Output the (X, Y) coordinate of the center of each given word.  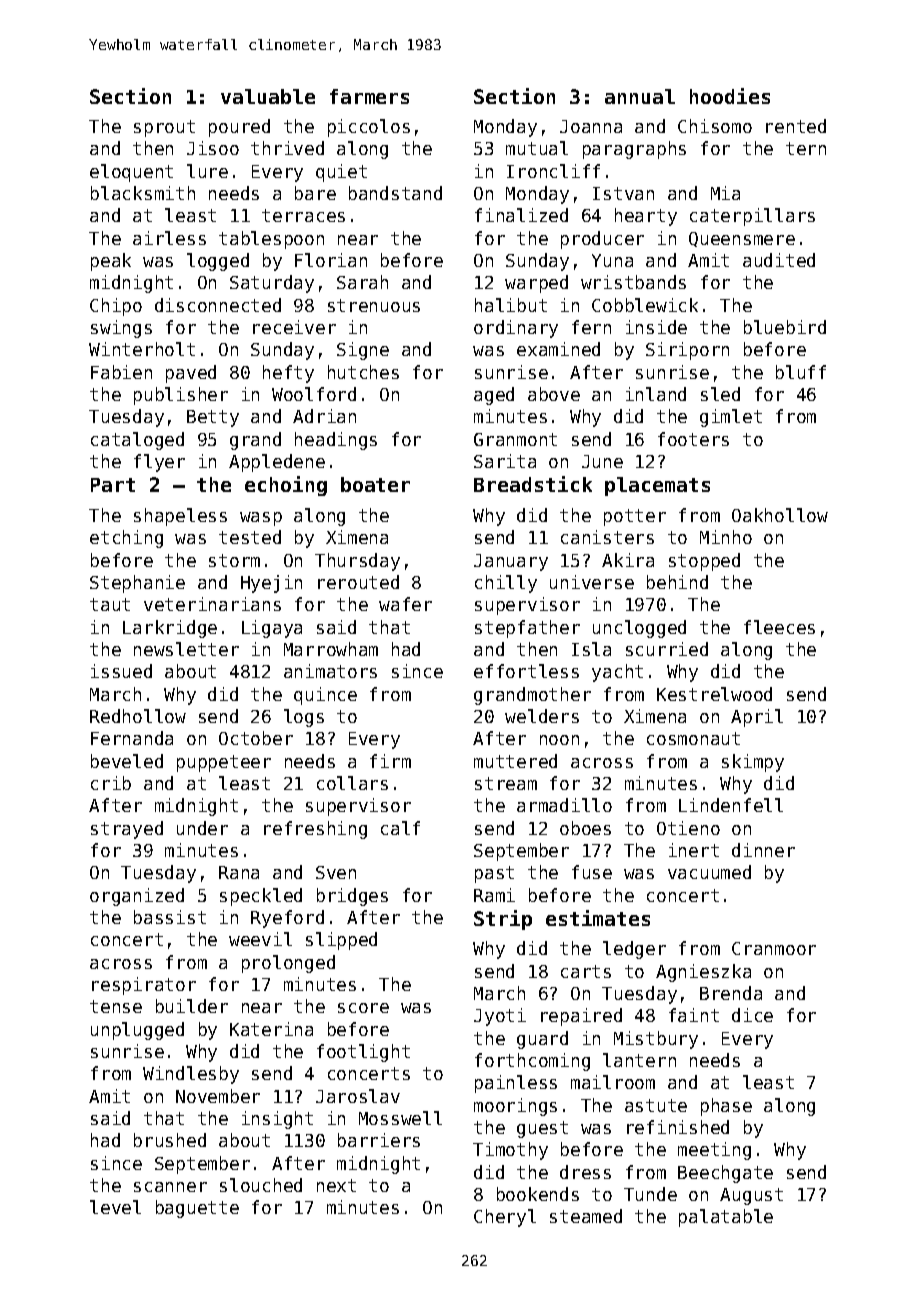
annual (640, 96)
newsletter (186, 649)
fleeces (779, 627)
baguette (197, 1209)
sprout (164, 128)
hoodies (730, 96)
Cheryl (505, 1218)
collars (352, 783)
